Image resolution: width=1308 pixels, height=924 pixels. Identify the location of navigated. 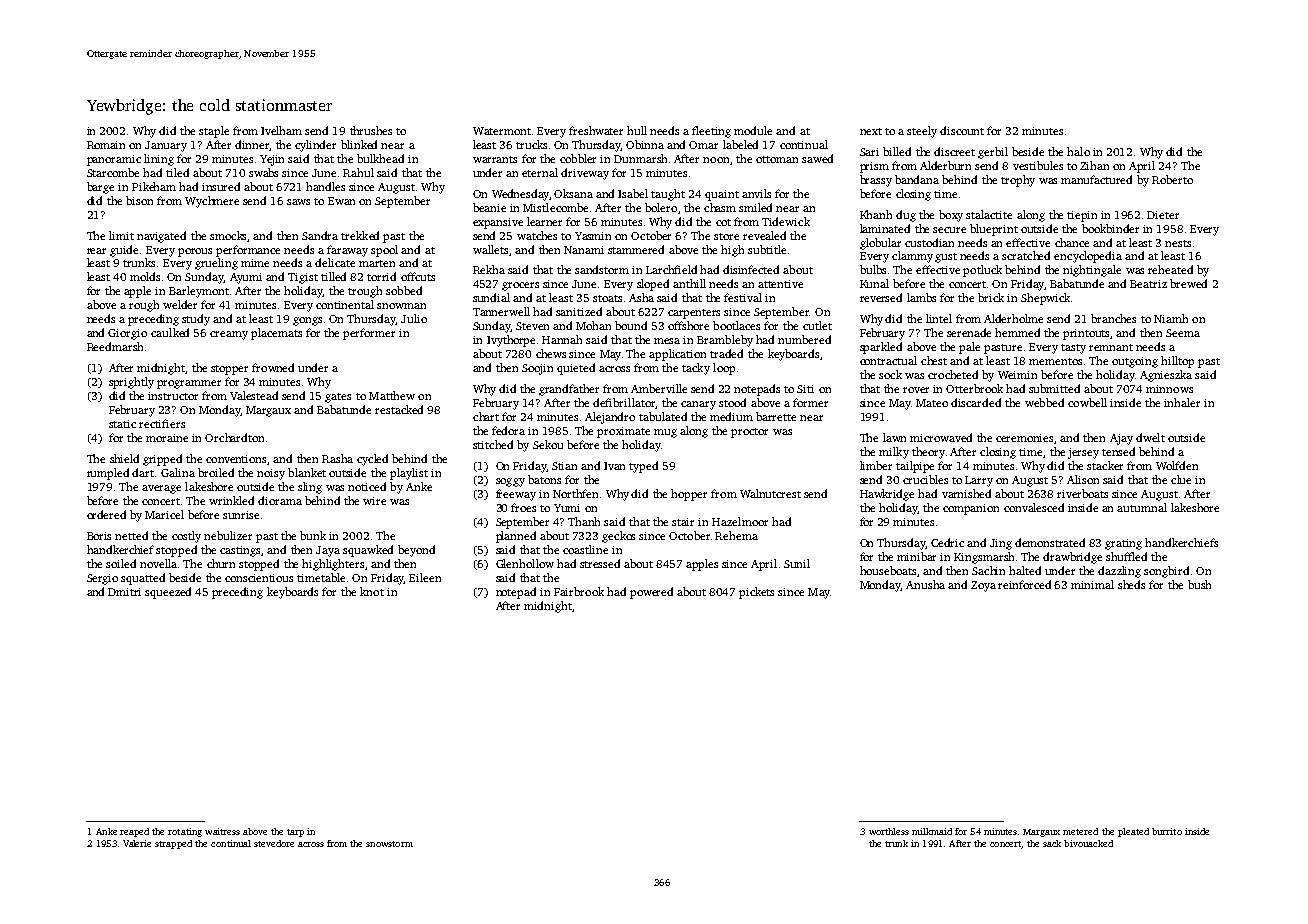
(161, 237).
